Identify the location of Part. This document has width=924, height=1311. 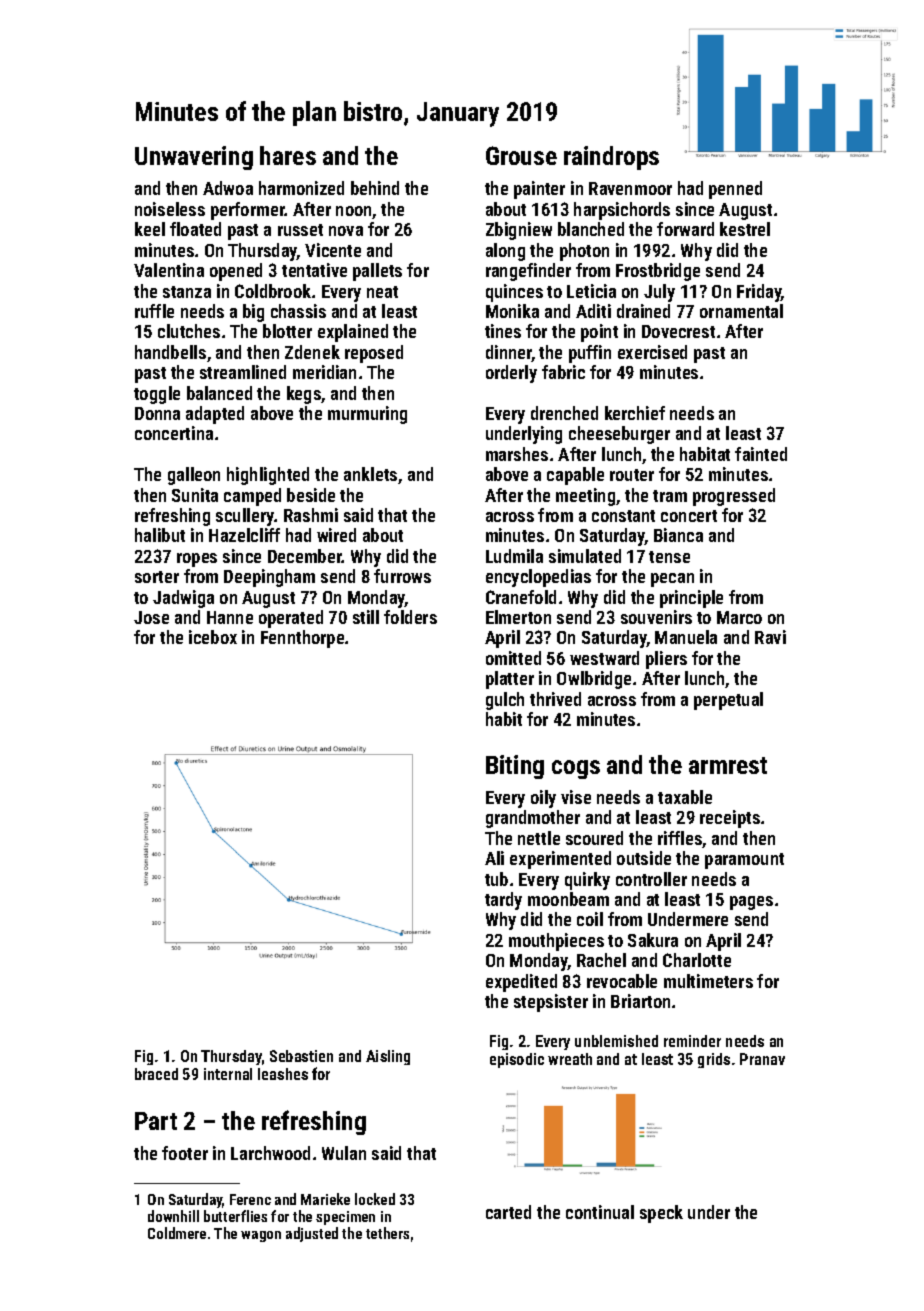
(156, 1121).
